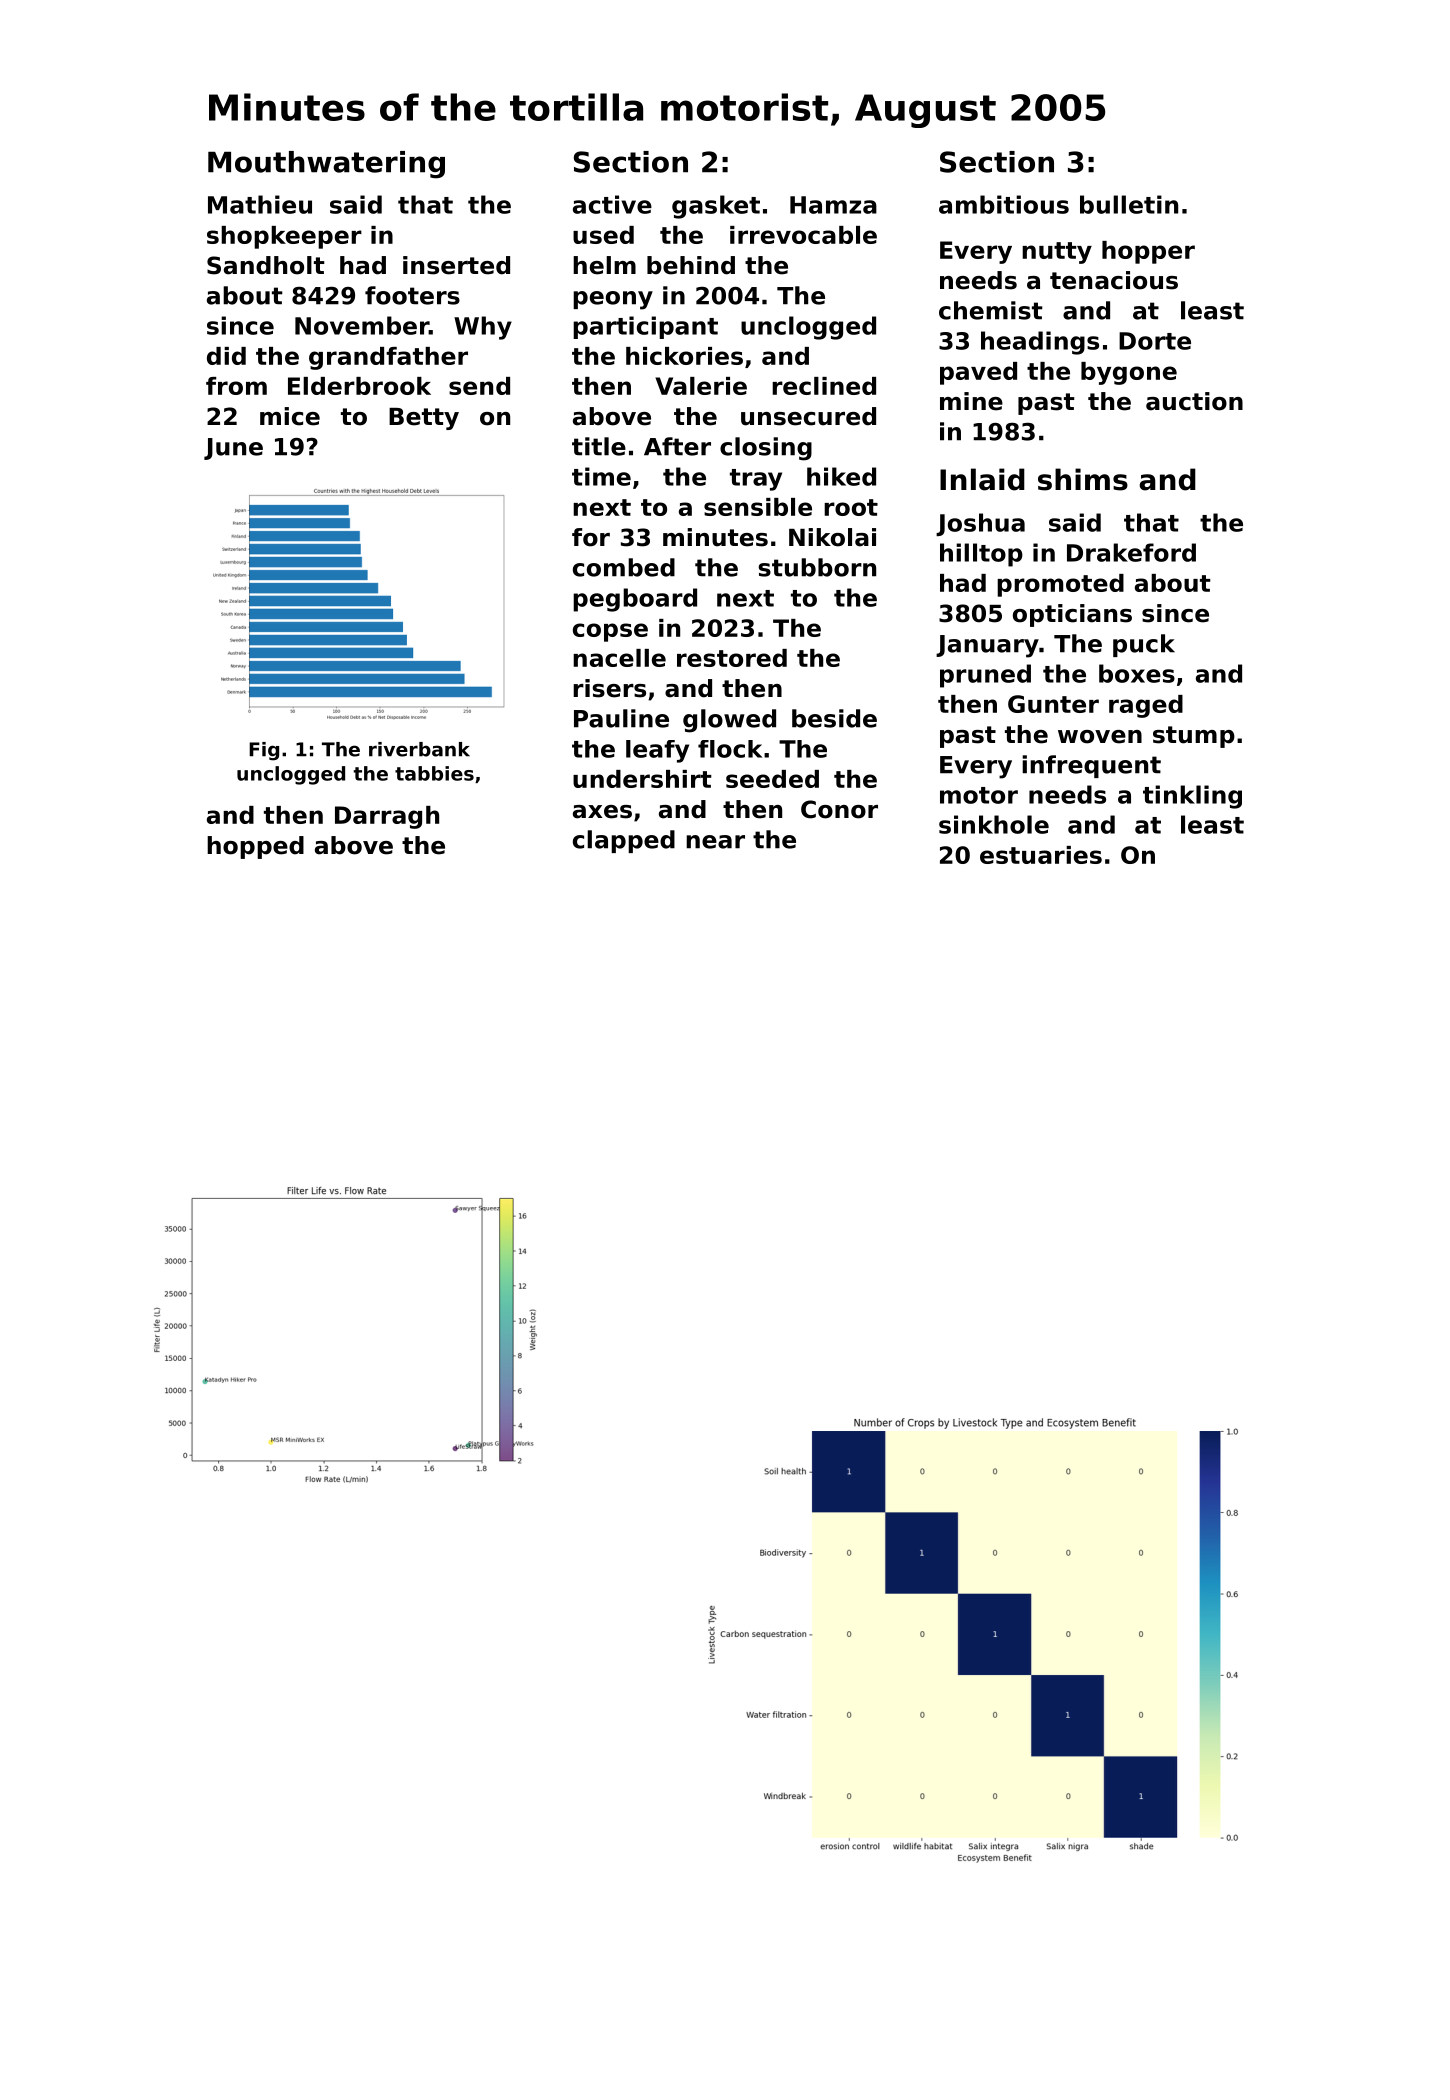  I want to click on bulletin, so click(1129, 204).
